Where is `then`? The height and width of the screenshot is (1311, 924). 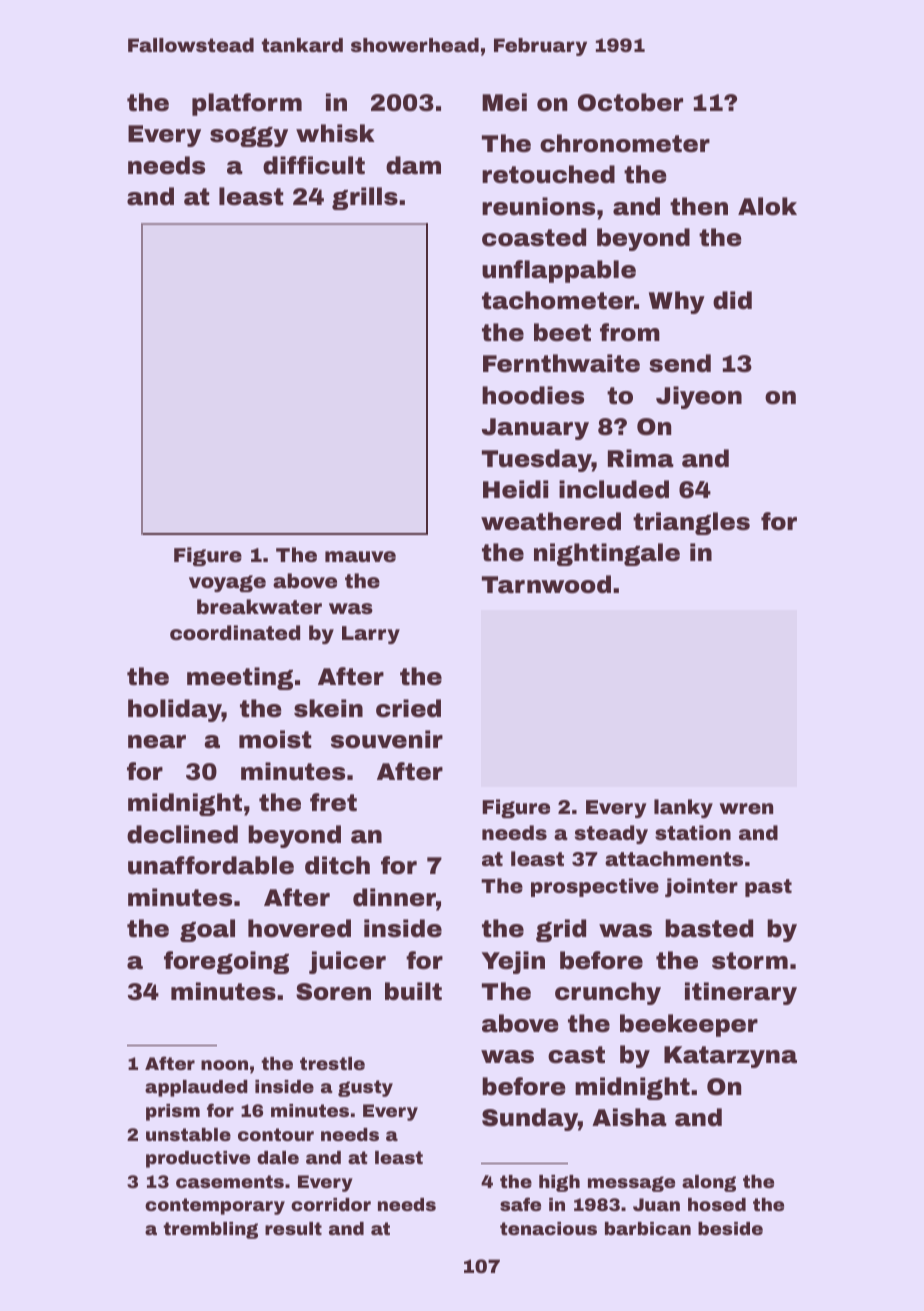
then is located at coordinates (699, 206).
